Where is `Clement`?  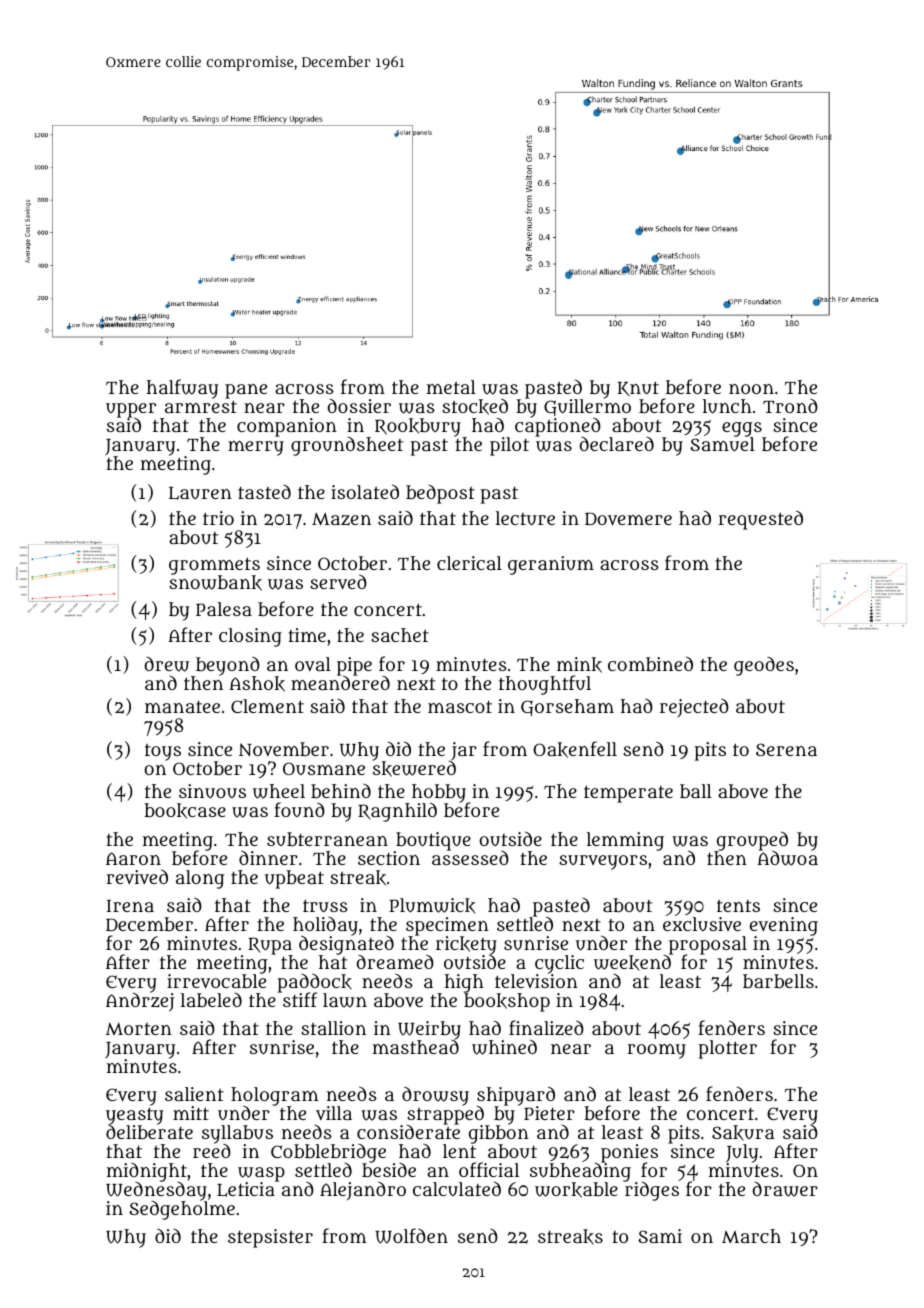 Clement is located at coordinates (267, 706).
